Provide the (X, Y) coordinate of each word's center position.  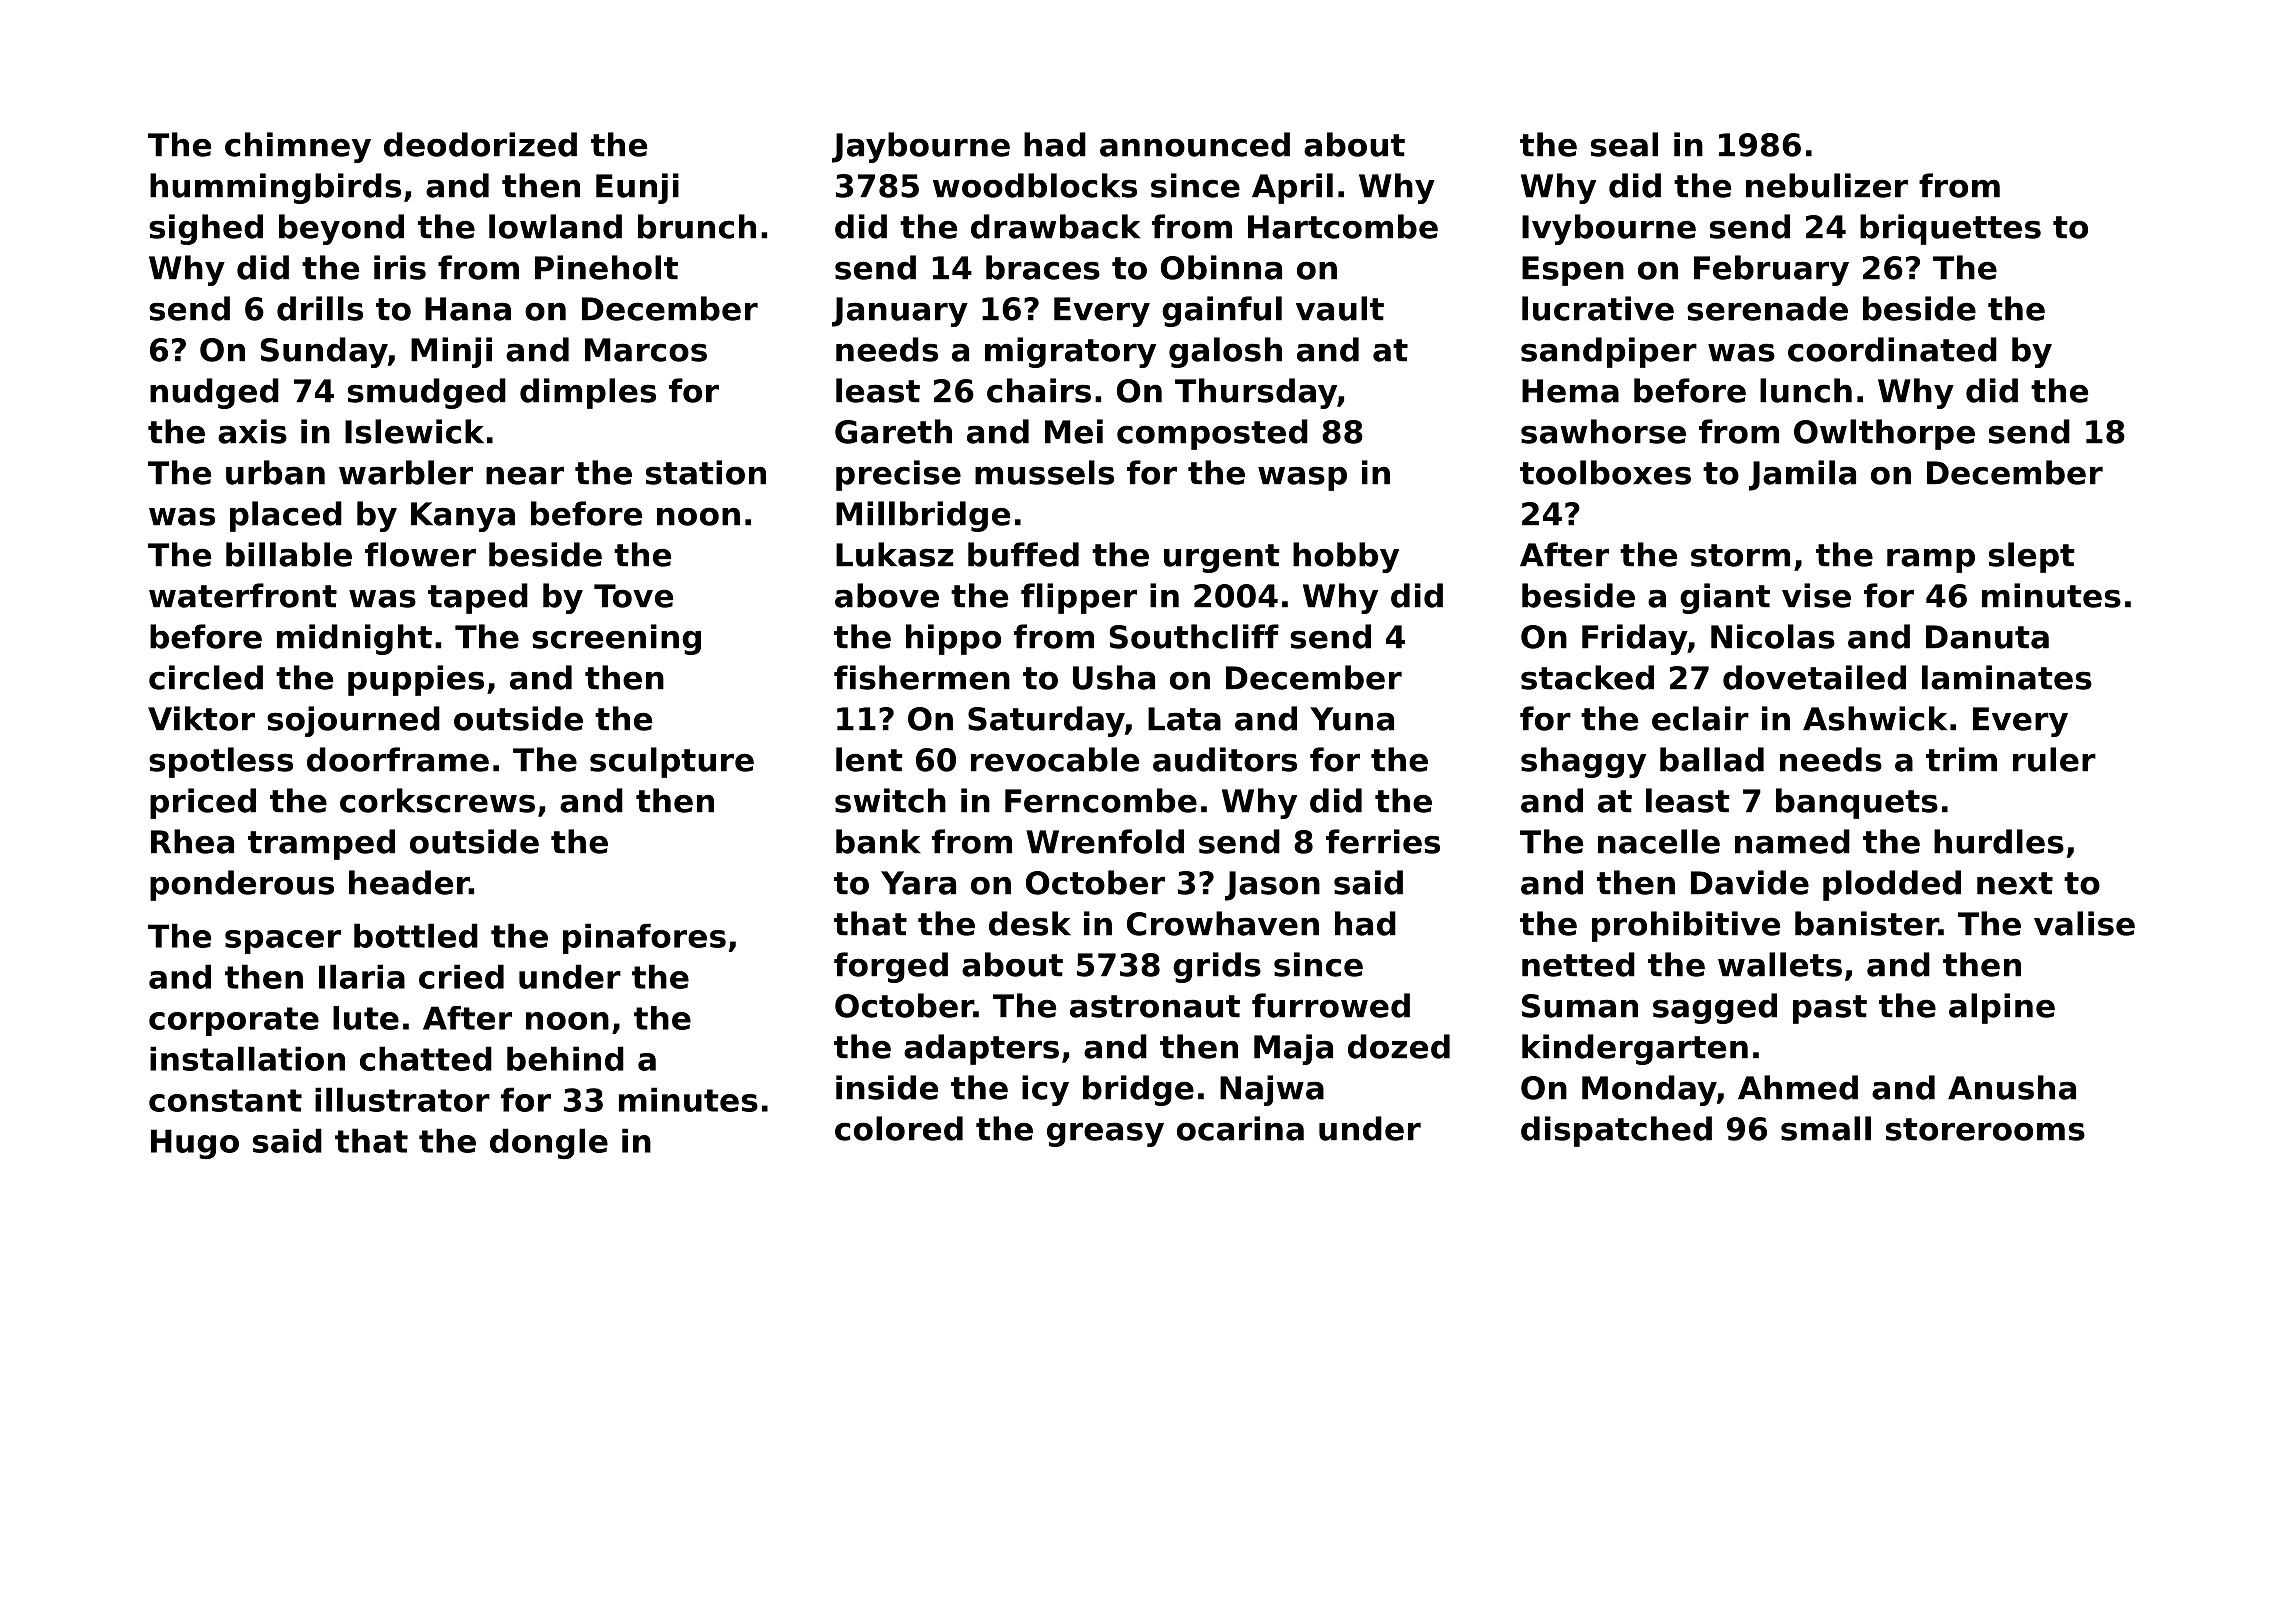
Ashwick (1875, 718)
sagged (1715, 1008)
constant (225, 1100)
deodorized (480, 144)
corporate (234, 1021)
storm (1740, 555)
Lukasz (894, 554)
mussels (1044, 472)
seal (1624, 144)
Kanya (463, 517)
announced (1195, 144)
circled (206, 677)
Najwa (1272, 1090)
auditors (1225, 759)
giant (1725, 598)
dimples (588, 393)
